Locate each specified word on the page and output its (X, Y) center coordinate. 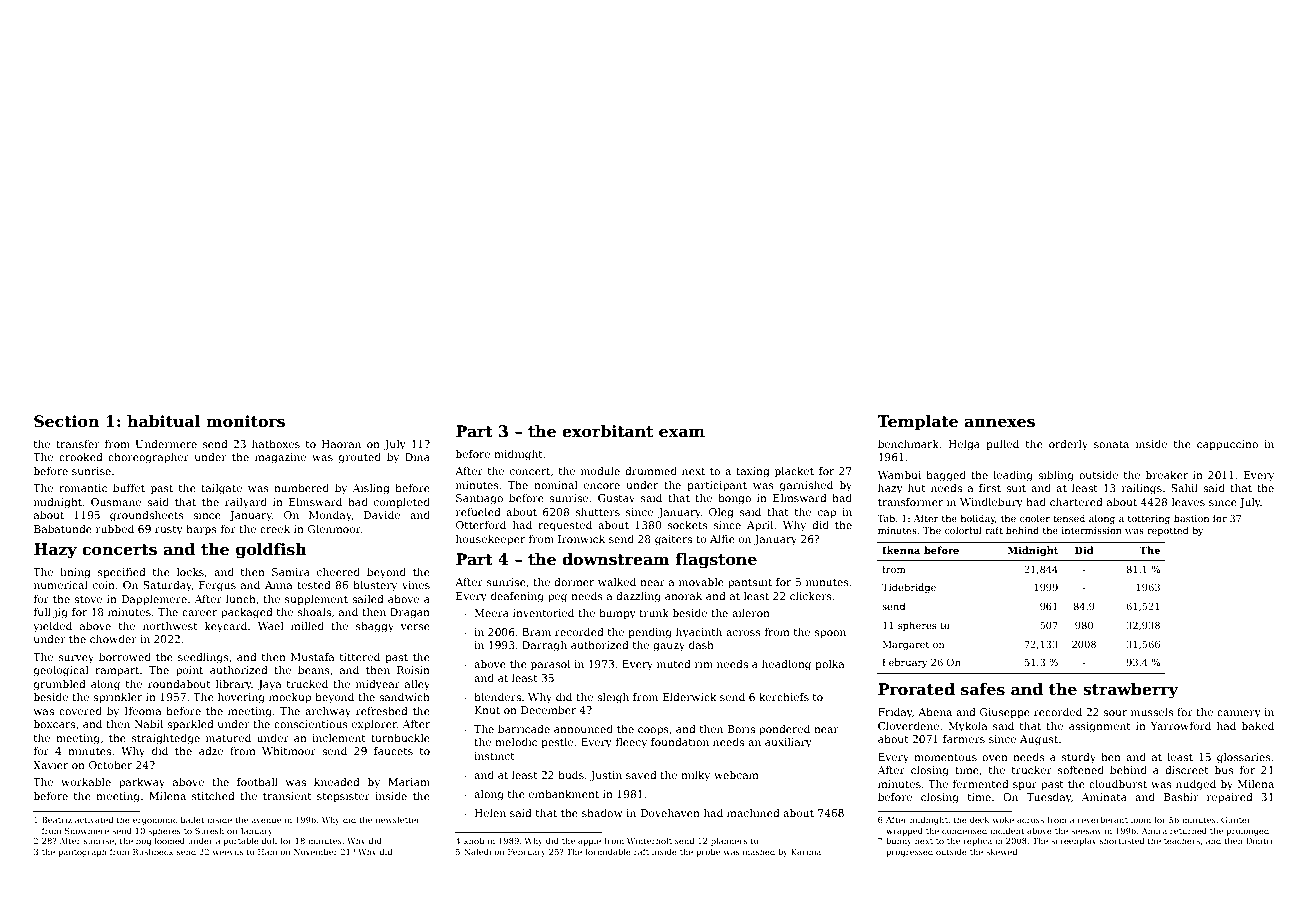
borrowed (125, 657)
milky (695, 776)
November (316, 851)
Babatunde (63, 529)
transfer (78, 444)
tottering (1149, 519)
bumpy (617, 614)
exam (682, 433)
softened (1081, 770)
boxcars (54, 724)
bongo (734, 499)
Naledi (477, 851)
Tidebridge (909, 588)
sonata (1111, 444)
